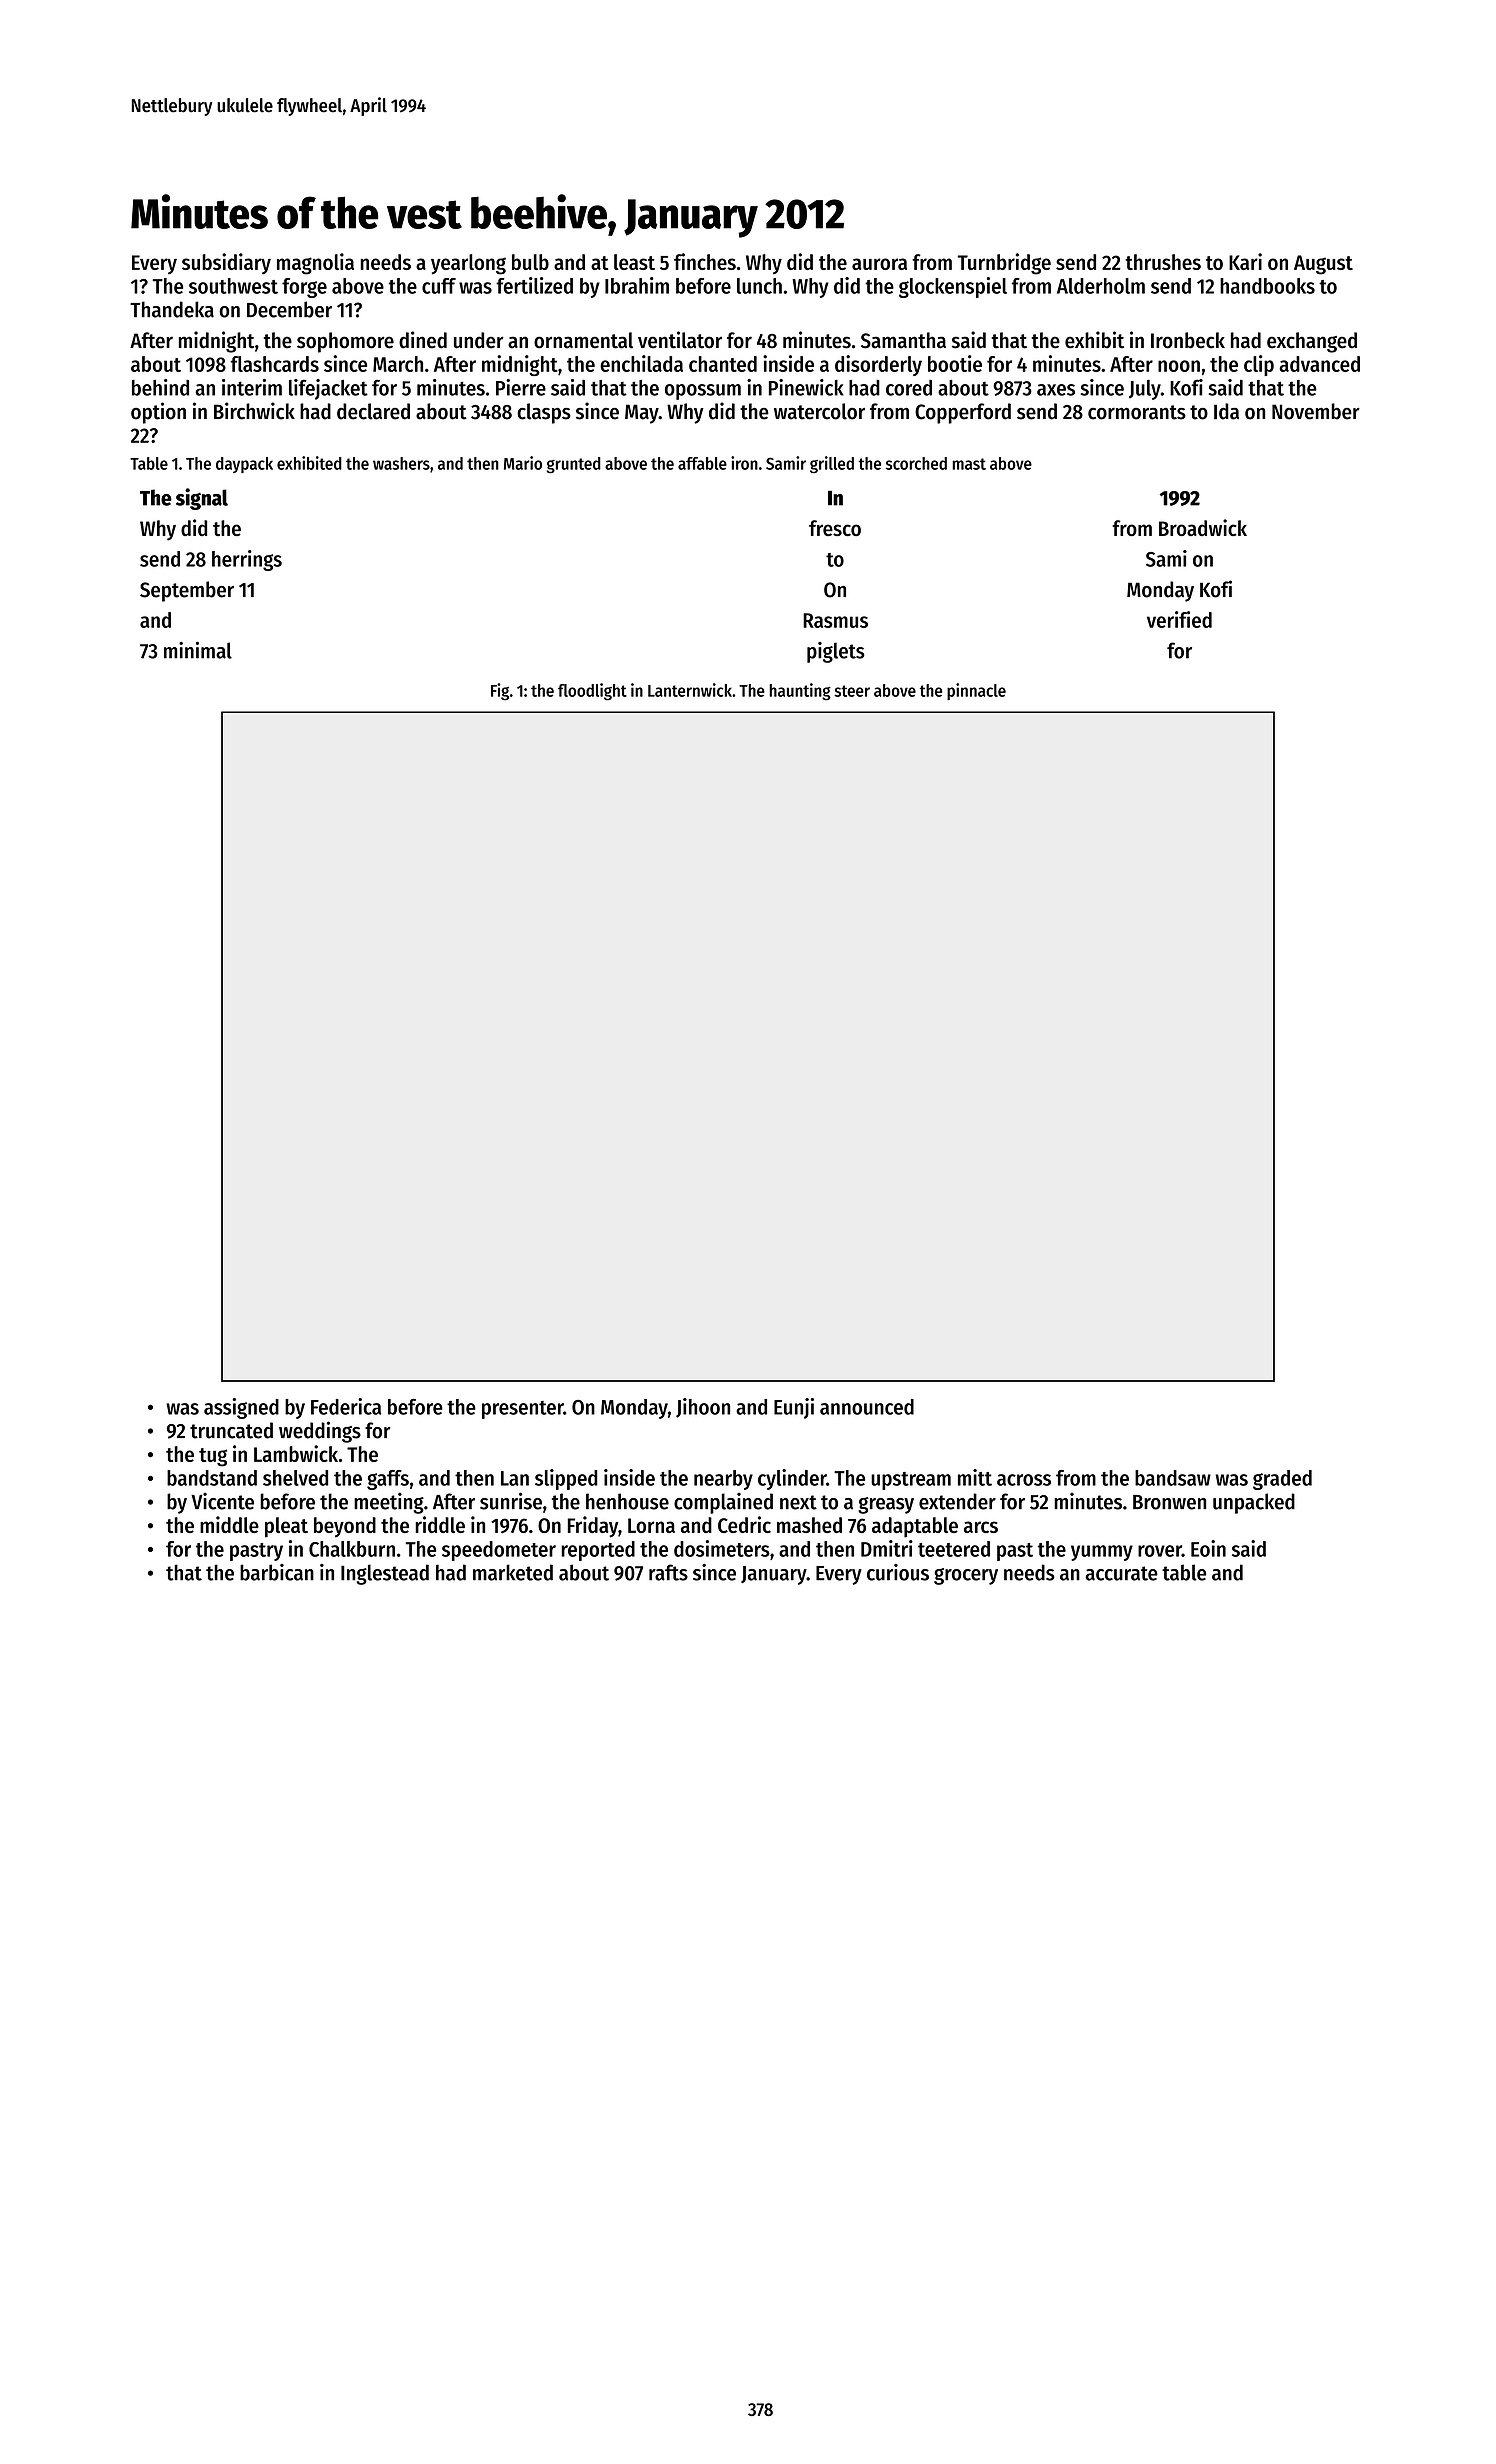  Describe the element at coordinates (1323, 265) in the screenshot. I see `August` at that location.
